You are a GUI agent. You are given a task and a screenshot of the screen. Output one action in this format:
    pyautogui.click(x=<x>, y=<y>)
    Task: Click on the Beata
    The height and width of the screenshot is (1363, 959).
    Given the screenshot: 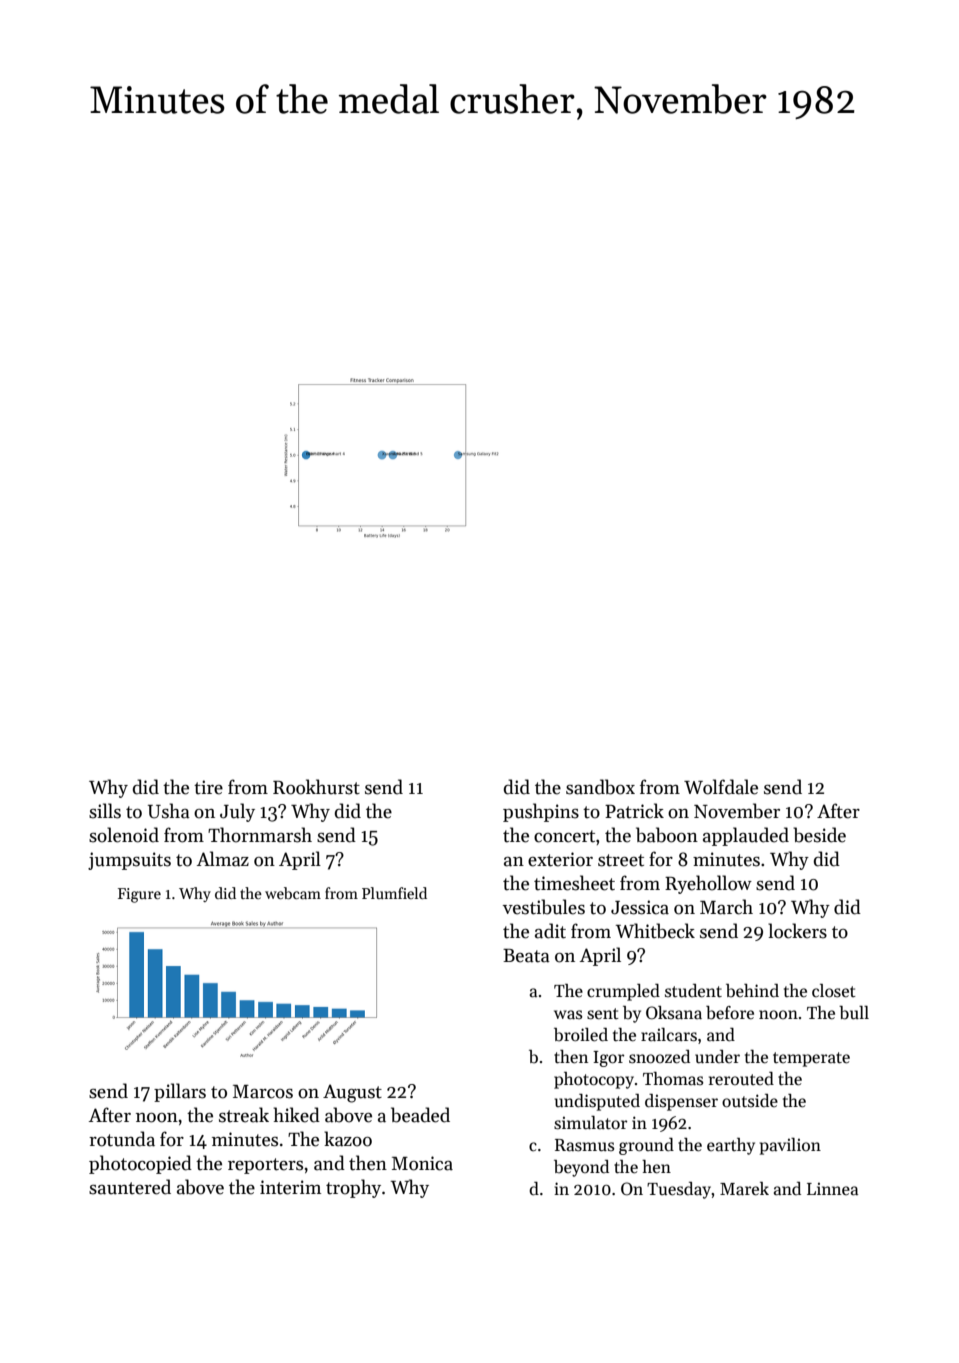 What is the action you would take?
    pyautogui.click(x=526, y=956)
